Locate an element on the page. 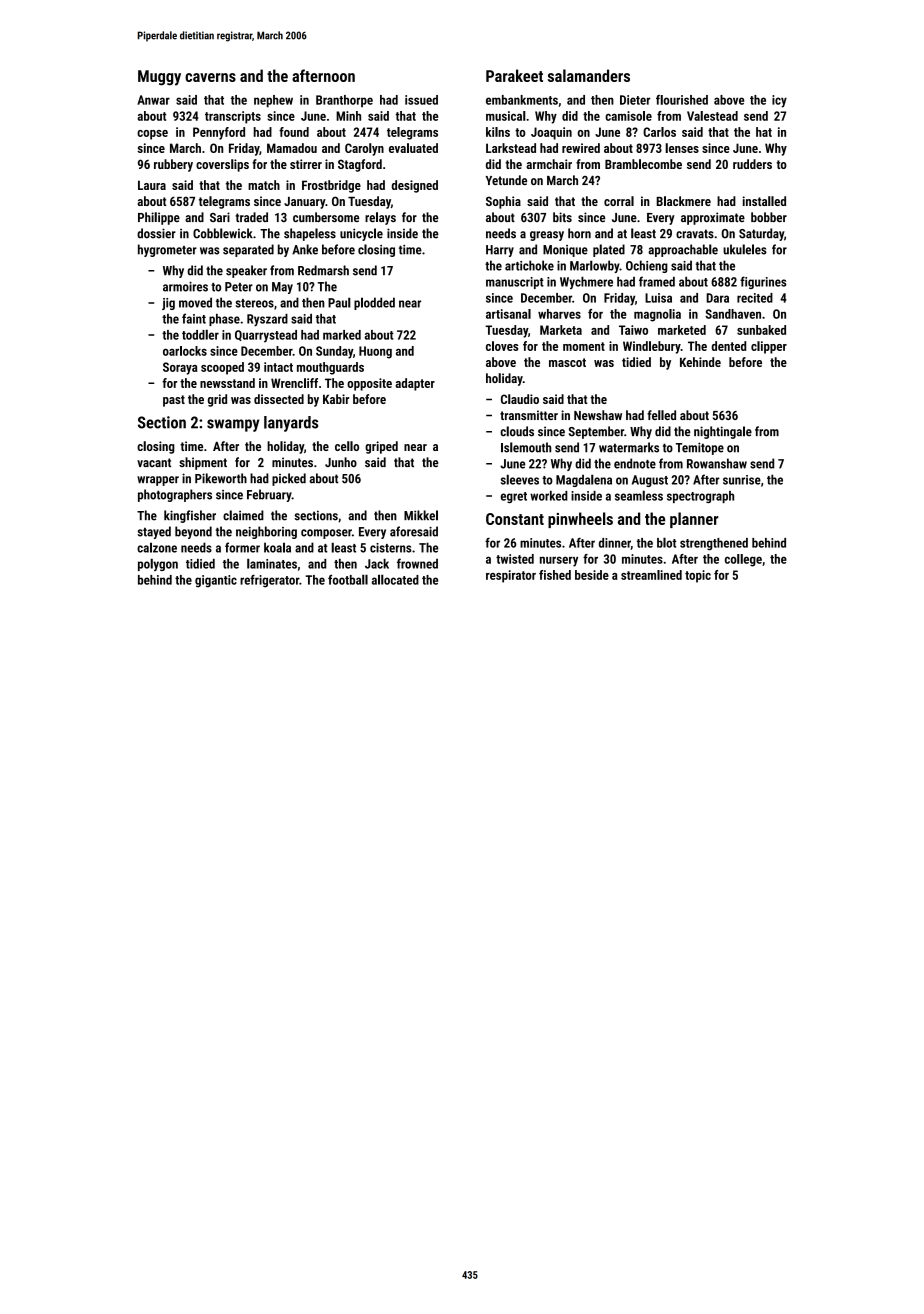  griped is located at coordinates (381, 447).
